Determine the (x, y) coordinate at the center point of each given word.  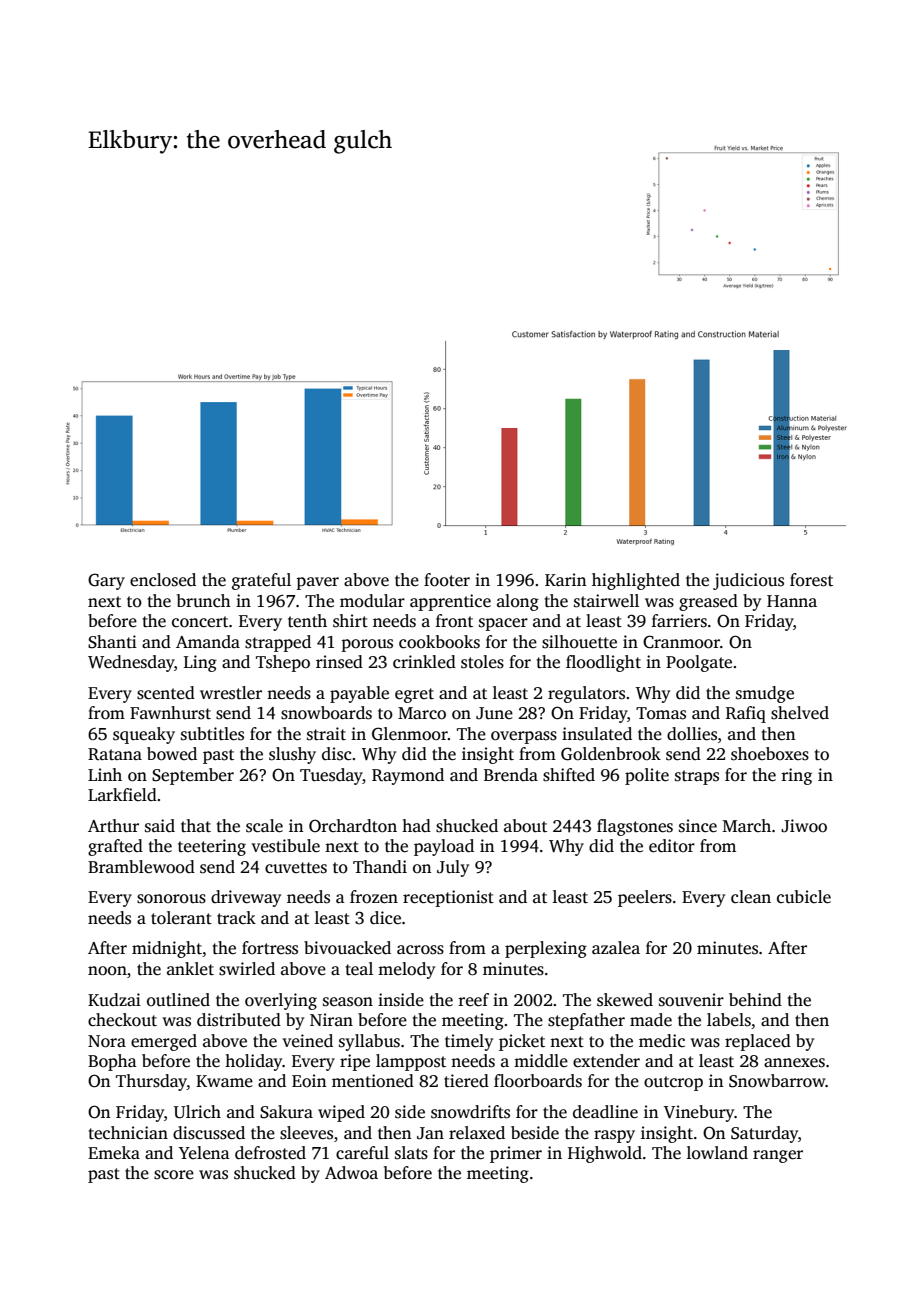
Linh (105, 774)
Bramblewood (141, 867)
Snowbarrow (777, 1081)
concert (200, 622)
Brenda (511, 775)
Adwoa (351, 1173)
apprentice (450, 602)
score (174, 1175)
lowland (717, 1153)
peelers (645, 898)
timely (469, 1042)
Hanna (792, 601)
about (525, 826)
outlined (178, 1000)
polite (647, 776)
